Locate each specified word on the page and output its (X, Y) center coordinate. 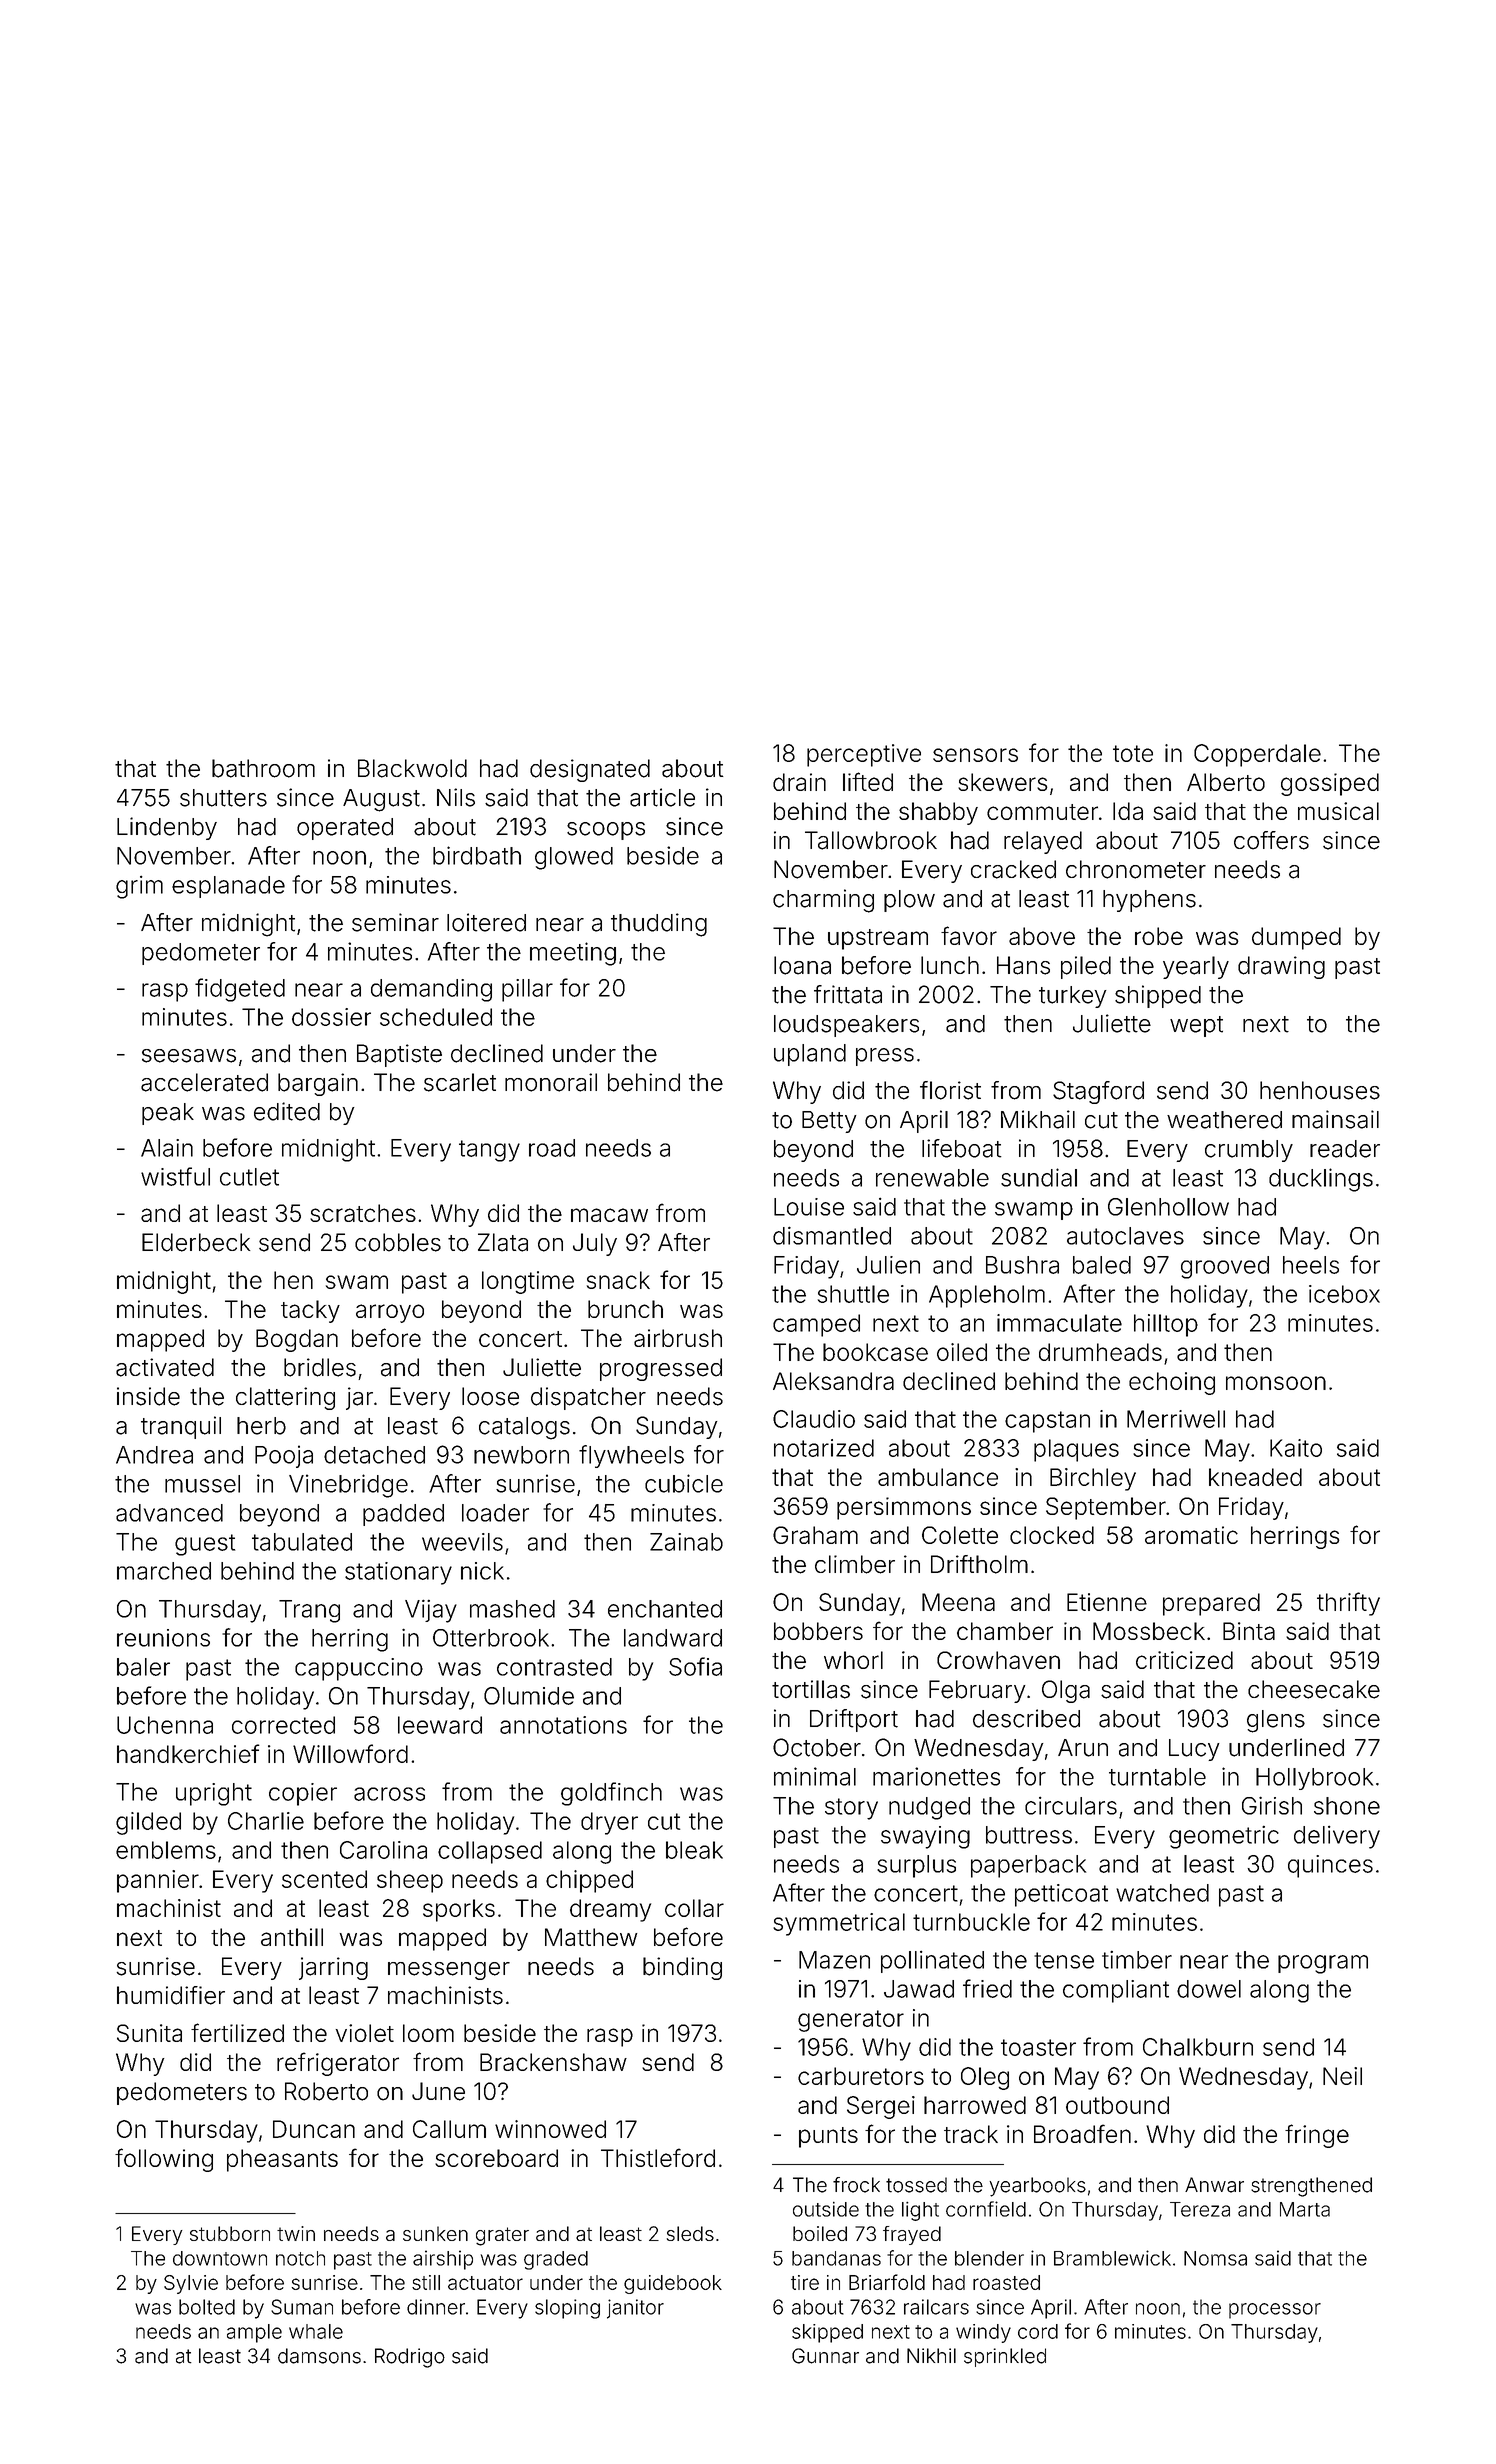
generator (851, 2021)
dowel (1209, 1989)
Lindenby (167, 828)
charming (823, 901)
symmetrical (839, 1924)
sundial (1039, 1177)
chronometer (1136, 869)
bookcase (875, 1352)
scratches (363, 1213)
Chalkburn (1198, 2047)
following (164, 2160)
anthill (292, 1937)
